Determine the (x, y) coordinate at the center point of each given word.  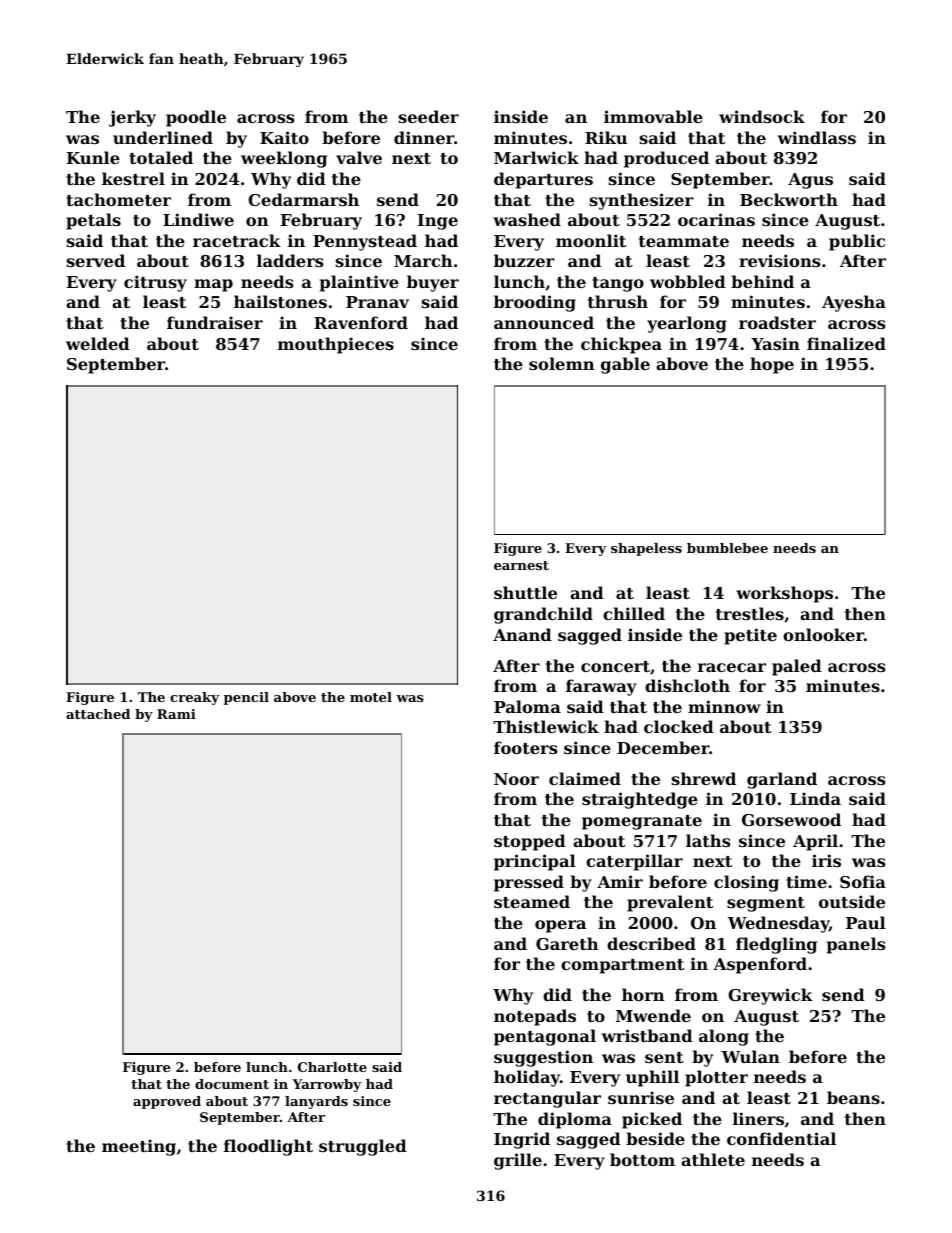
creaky (194, 698)
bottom (642, 1159)
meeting (139, 1147)
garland (782, 780)
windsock (762, 116)
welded (98, 343)
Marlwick (536, 157)
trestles (750, 613)
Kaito (284, 137)
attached (98, 714)
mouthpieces (336, 345)
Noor (516, 779)
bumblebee (727, 548)
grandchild (543, 615)
